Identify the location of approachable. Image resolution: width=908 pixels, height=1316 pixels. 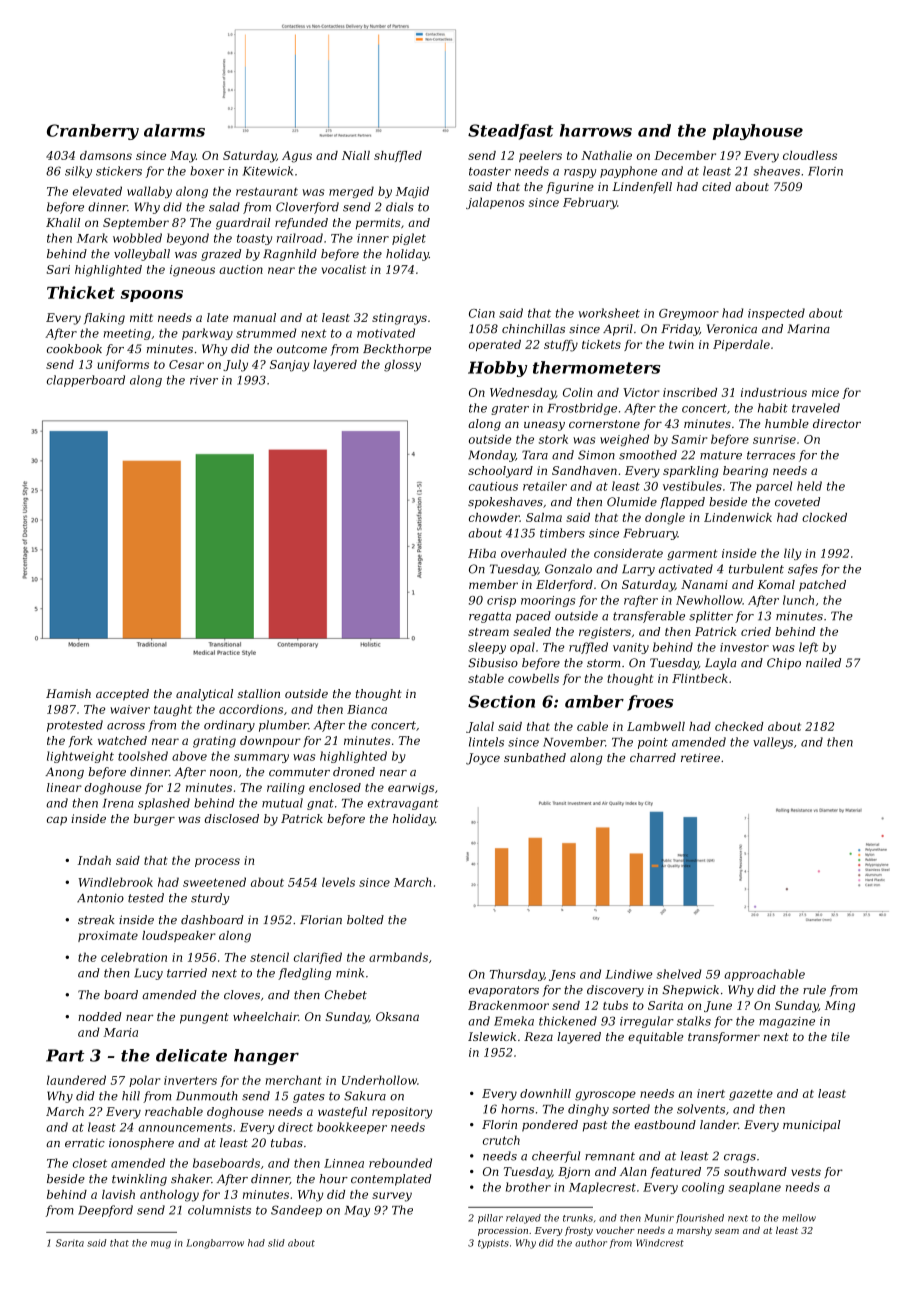
(764, 975).
